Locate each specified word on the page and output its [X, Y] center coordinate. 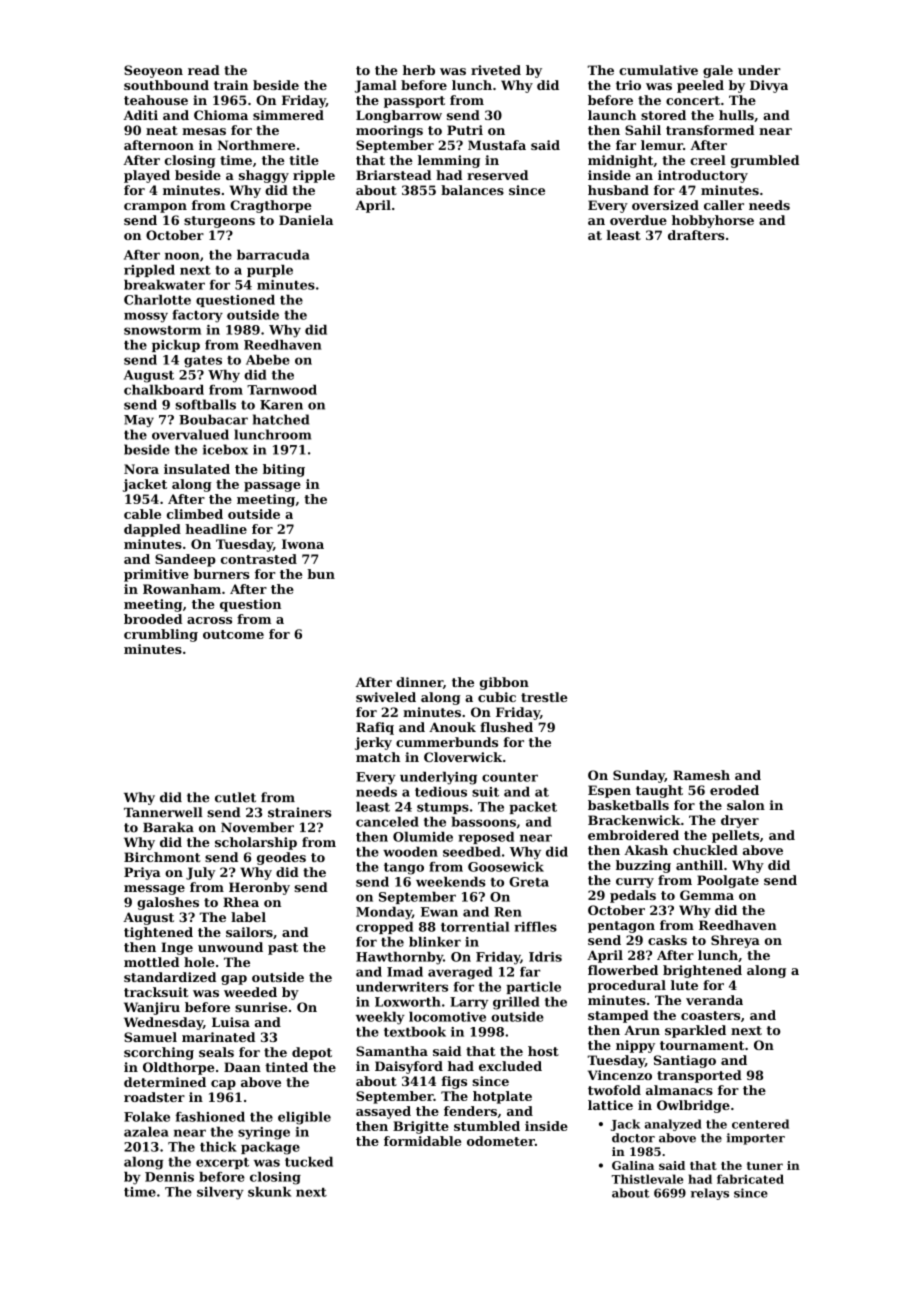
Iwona [303, 544]
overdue [638, 220]
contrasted [259, 559]
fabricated [750, 1179]
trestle [544, 697]
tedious [441, 792]
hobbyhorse [713, 221]
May [139, 421]
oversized [665, 205]
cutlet [235, 797]
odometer [501, 1141]
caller [724, 205]
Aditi [140, 115]
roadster [154, 1097]
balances [472, 190]
